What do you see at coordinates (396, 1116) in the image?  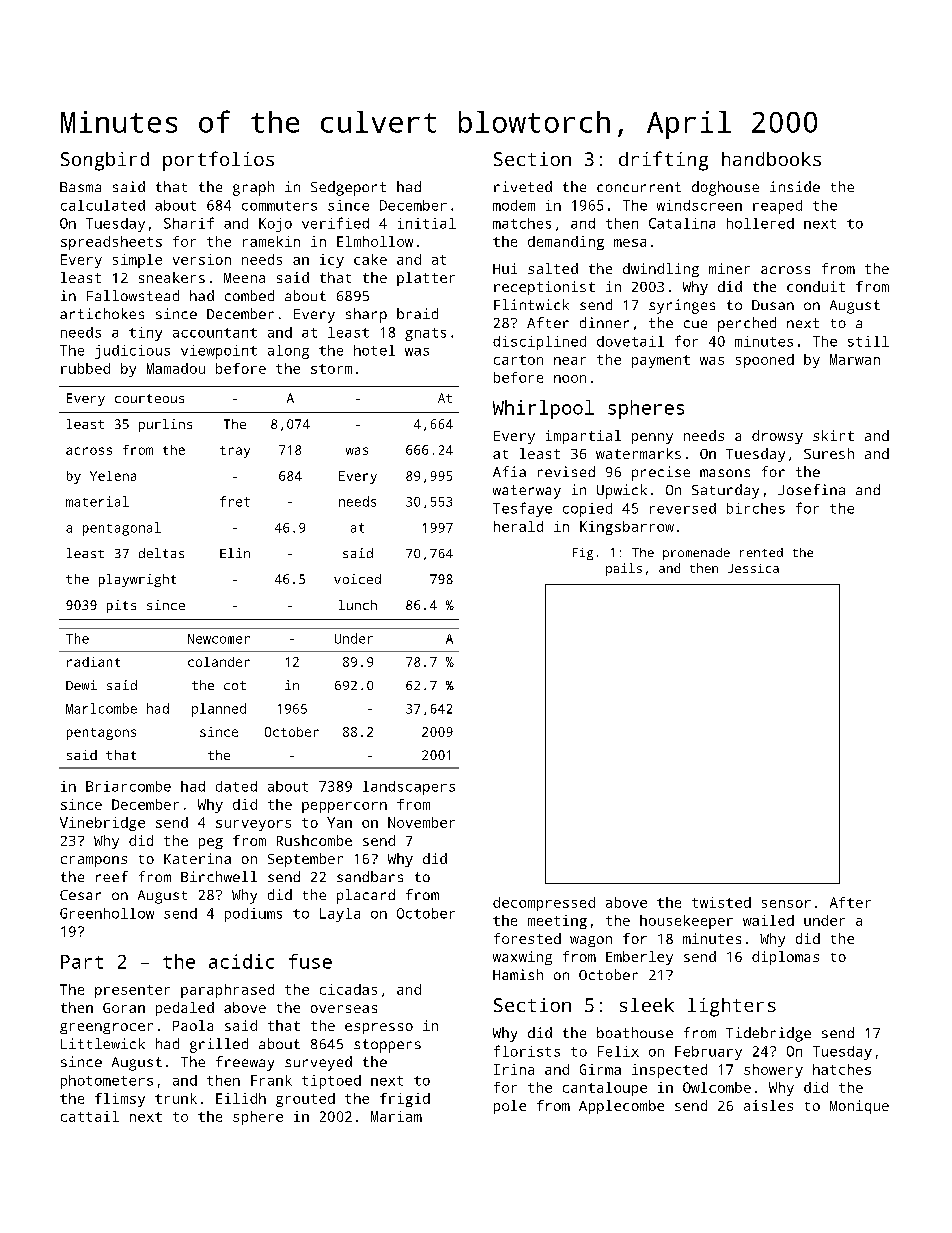 I see `Mariam` at bounding box center [396, 1116].
